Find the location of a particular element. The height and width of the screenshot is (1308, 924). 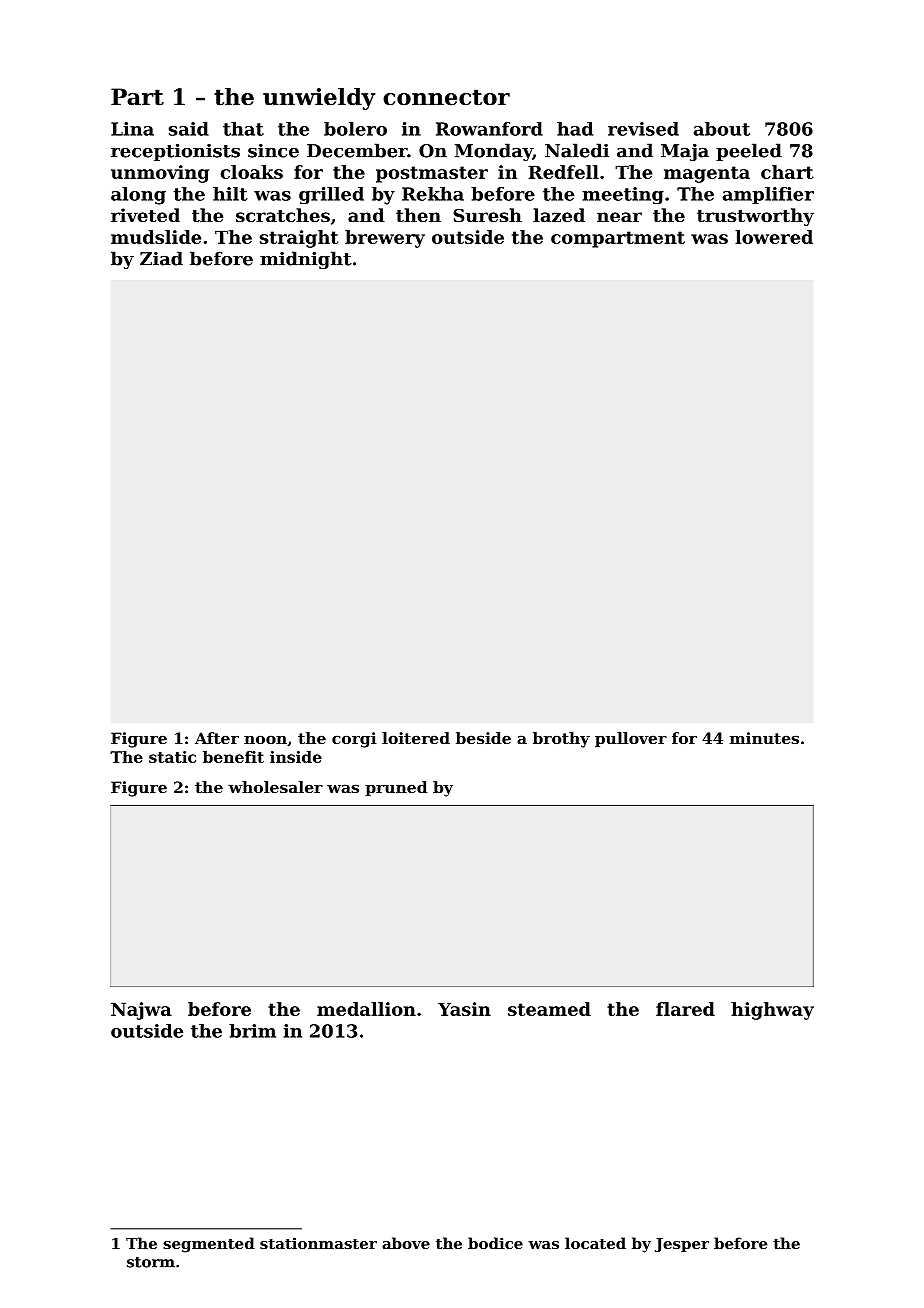

pullover is located at coordinates (631, 739).
